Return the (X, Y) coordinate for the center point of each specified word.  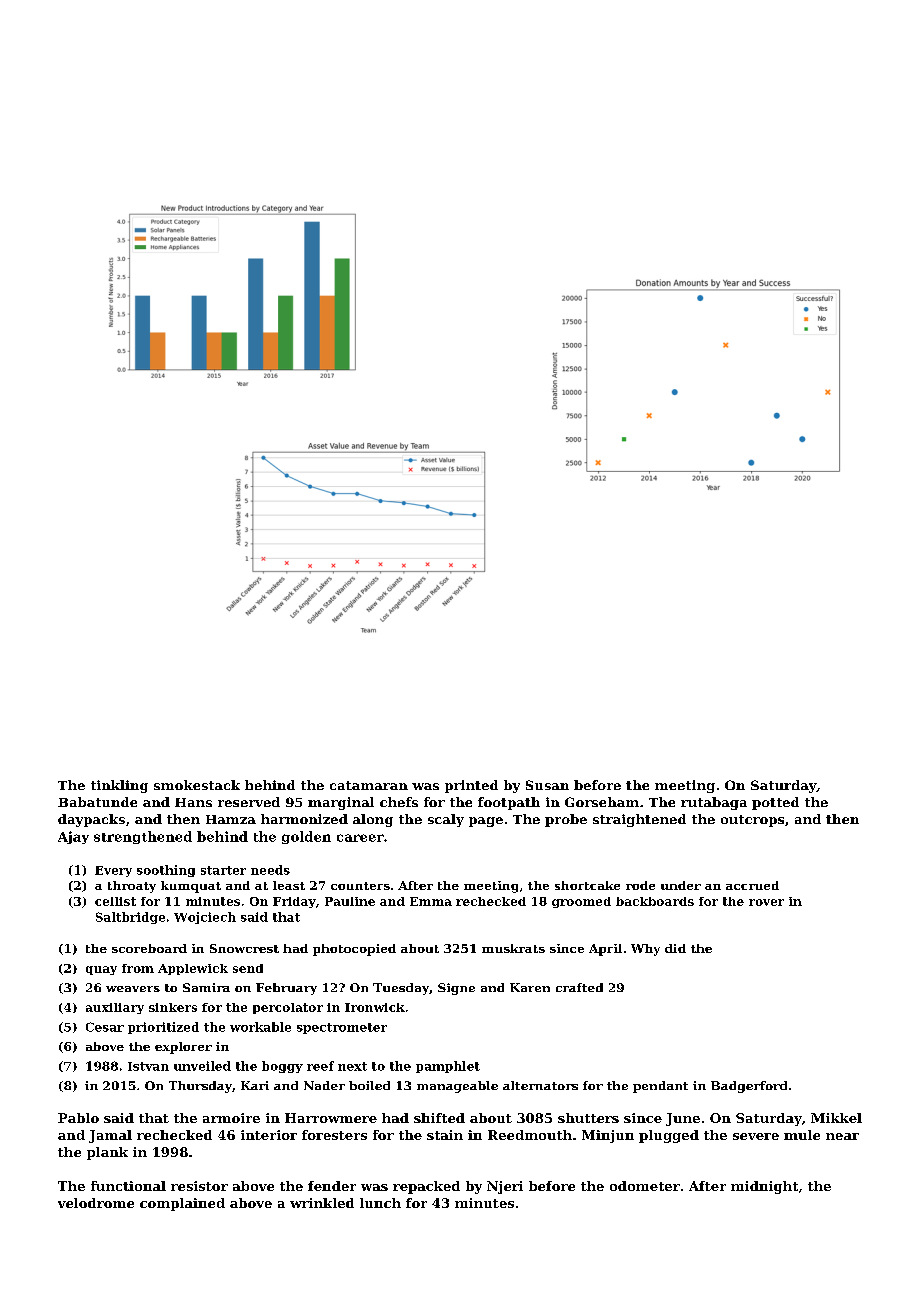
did (675, 948)
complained (182, 1204)
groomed (581, 902)
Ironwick (375, 1007)
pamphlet (448, 1067)
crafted (579, 987)
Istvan (148, 1066)
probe (566, 820)
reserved (249, 802)
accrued (752, 885)
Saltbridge (130, 918)
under (681, 885)
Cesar (105, 1027)
